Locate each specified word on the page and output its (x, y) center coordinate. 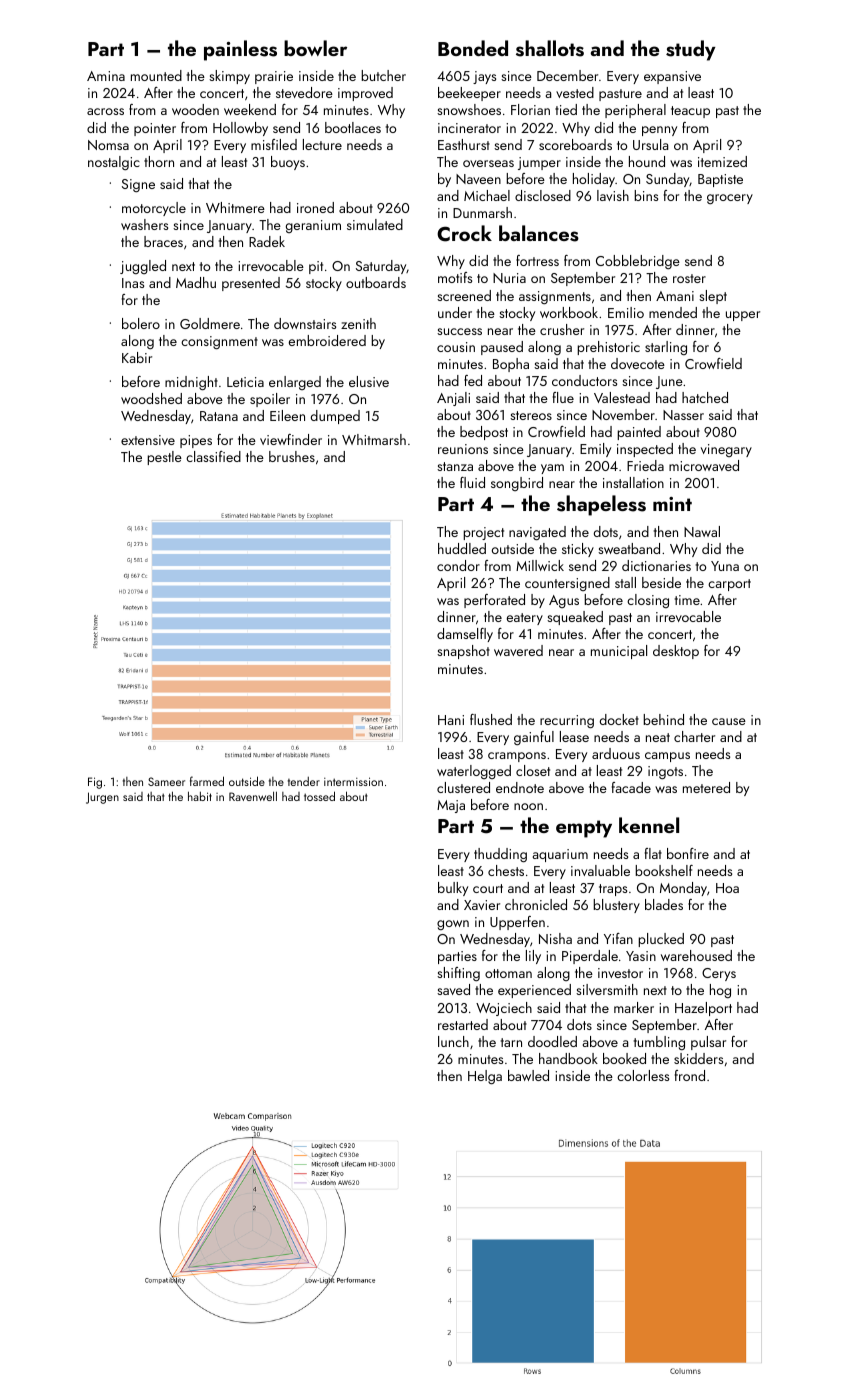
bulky (453, 889)
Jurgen (102, 798)
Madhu (196, 282)
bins (646, 195)
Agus (564, 601)
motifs (455, 277)
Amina (106, 76)
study (691, 50)
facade (631, 787)
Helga (485, 1077)
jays (484, 77)
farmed (207, 781)
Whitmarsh (374, 439)
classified (213, 456)
